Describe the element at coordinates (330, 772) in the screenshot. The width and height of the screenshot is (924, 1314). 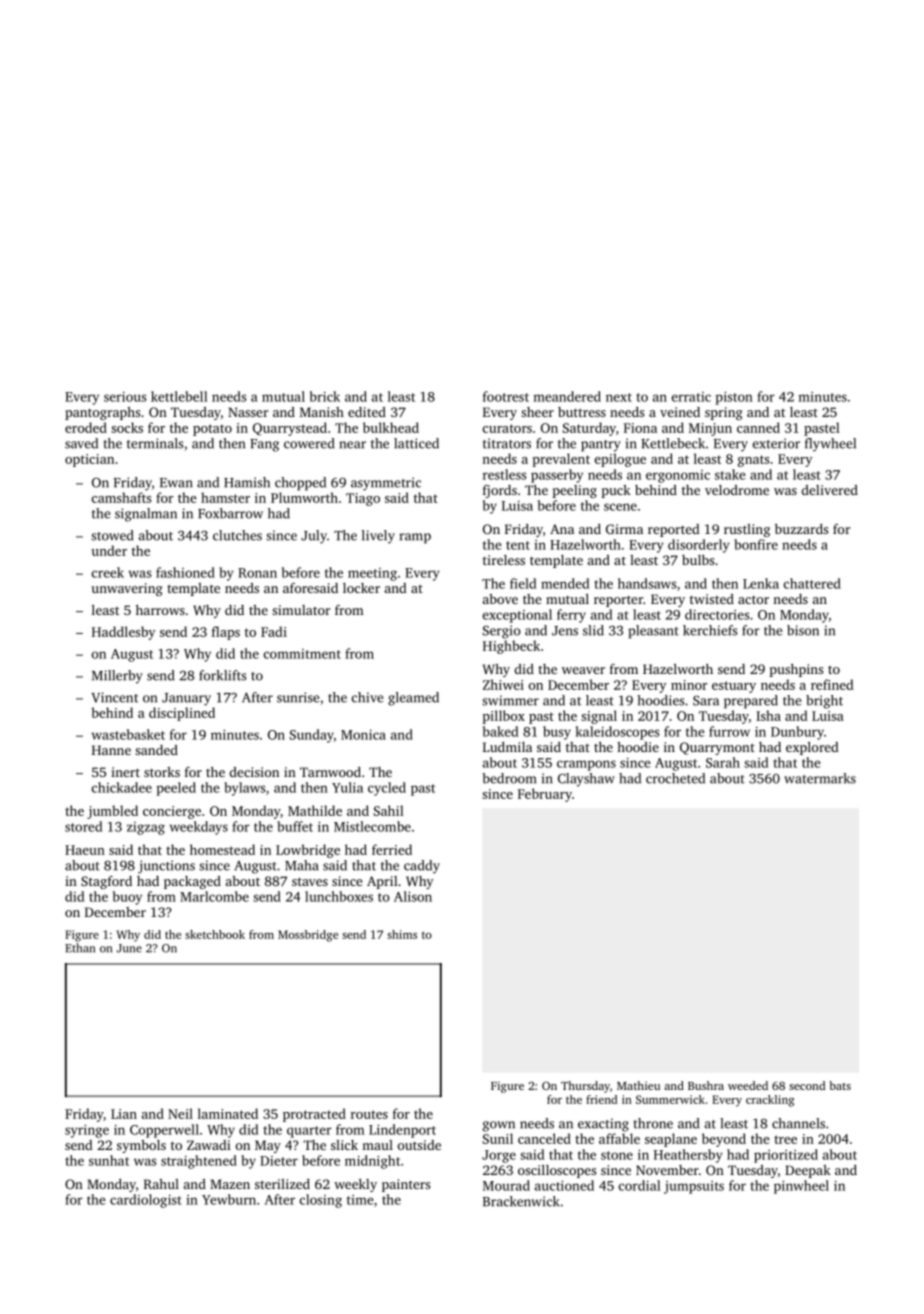
I see `Tarnwood` at that location.
